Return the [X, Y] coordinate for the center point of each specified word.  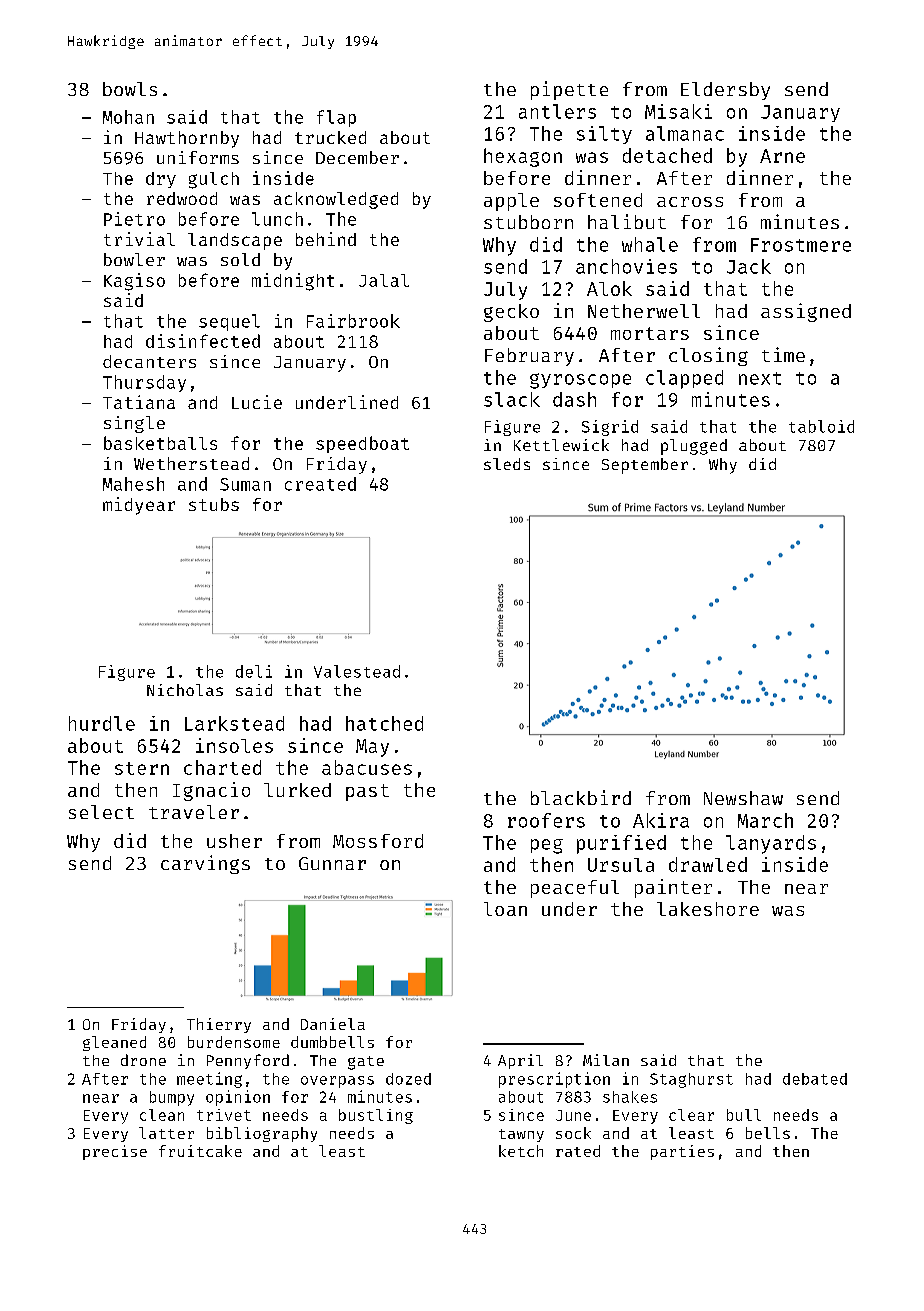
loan [505, 909]
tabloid [821, 426]
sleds [507, 464]
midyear [139, 506]
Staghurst [691, 1080]
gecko [511, 313]
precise [115, 1152]
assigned [806, 312]
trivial [139, 239]
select [101, 812]
